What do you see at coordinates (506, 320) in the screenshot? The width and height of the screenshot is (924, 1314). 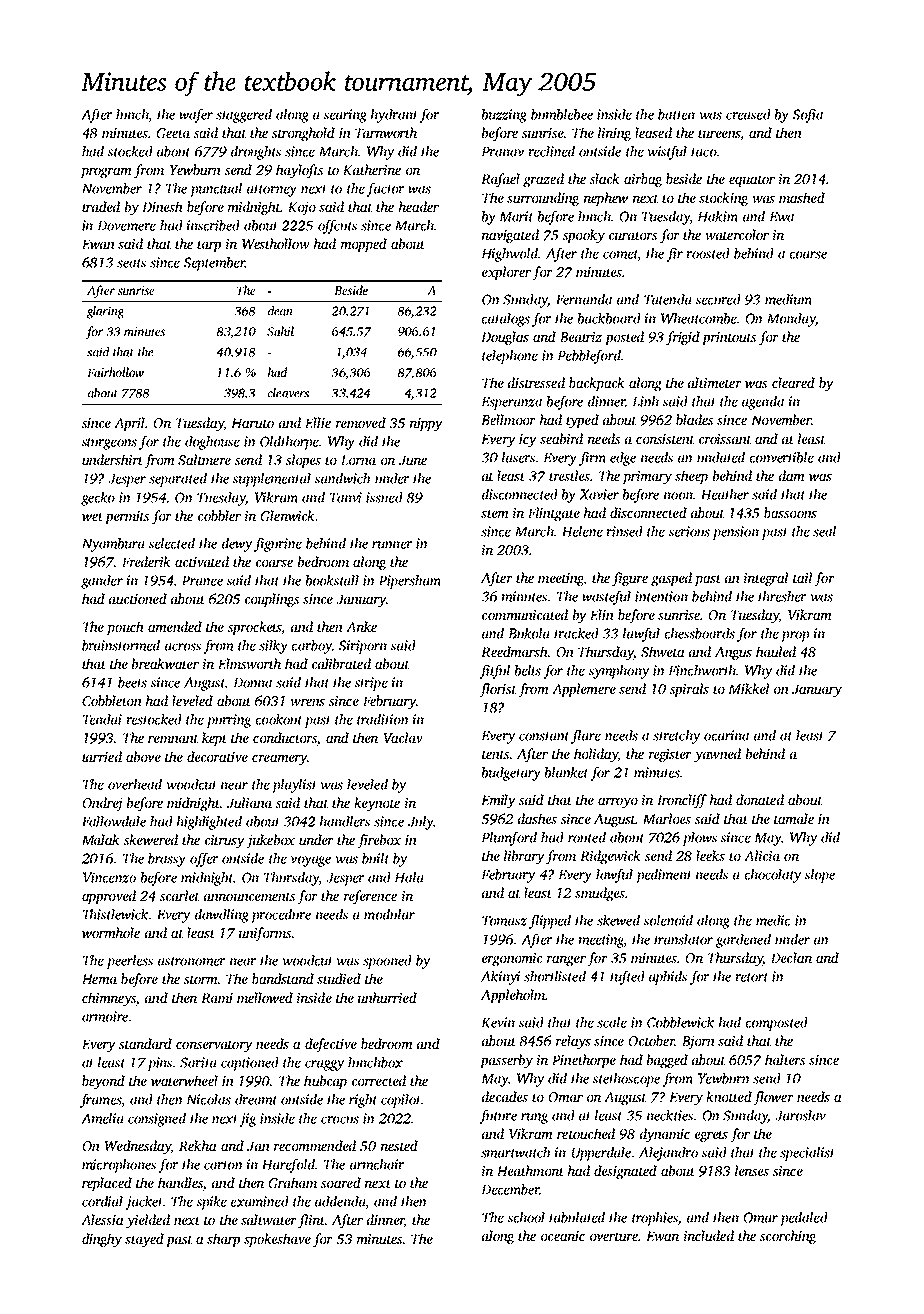 I see `catalogs` at bounding box center [506, 320].
